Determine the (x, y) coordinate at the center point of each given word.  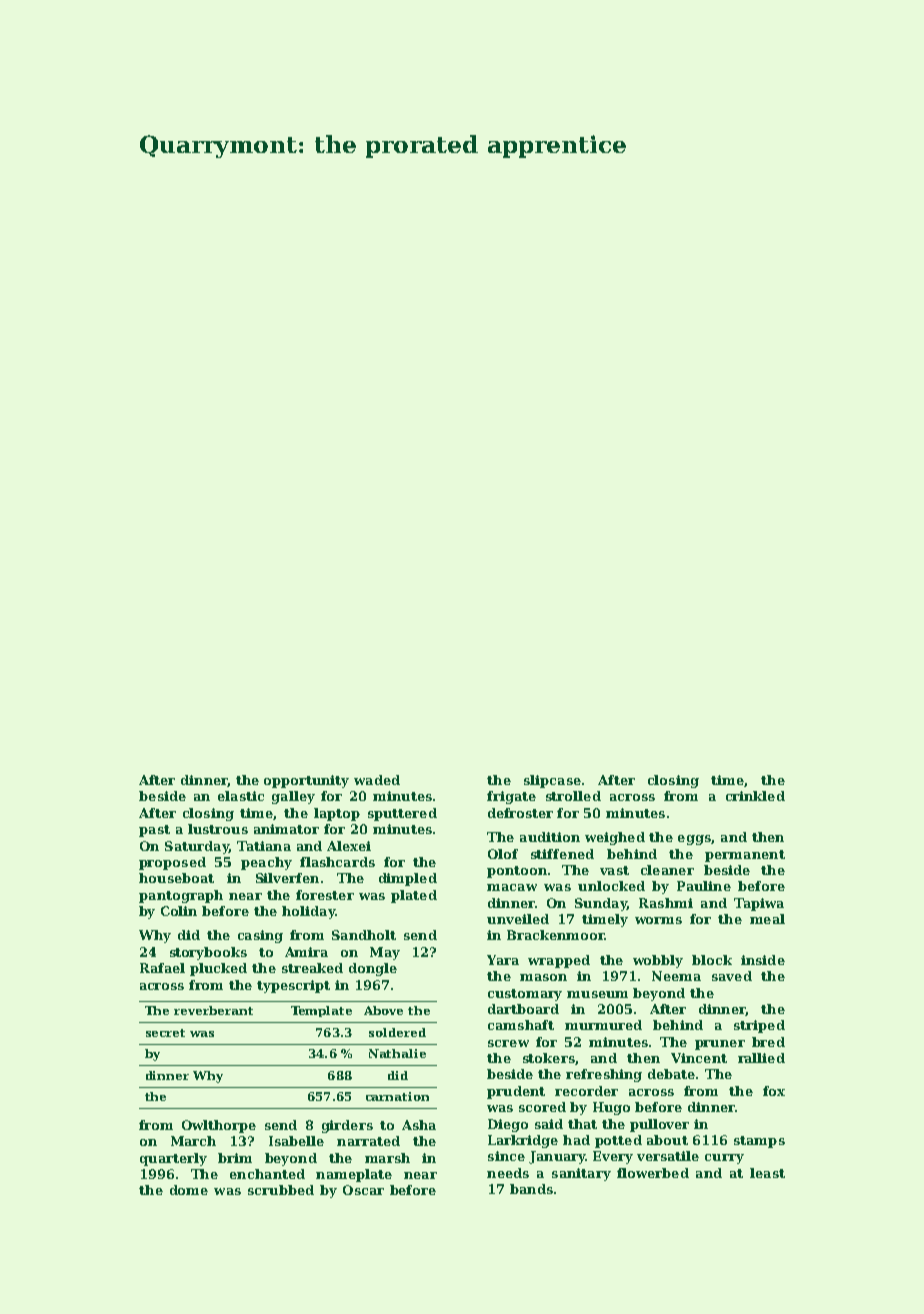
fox (774, 1091)
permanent (745, 856)
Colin (179, 911)
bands (531, 1189)
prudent (516, 1092)
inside (763, 960)
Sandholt (364, 935)
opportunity (306, 781)
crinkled (755, 796)
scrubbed (281, 1190)
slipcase (552, 781)
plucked (218, 969)
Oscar (363, 1190)
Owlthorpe (219, 1126)
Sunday (601, 904)
